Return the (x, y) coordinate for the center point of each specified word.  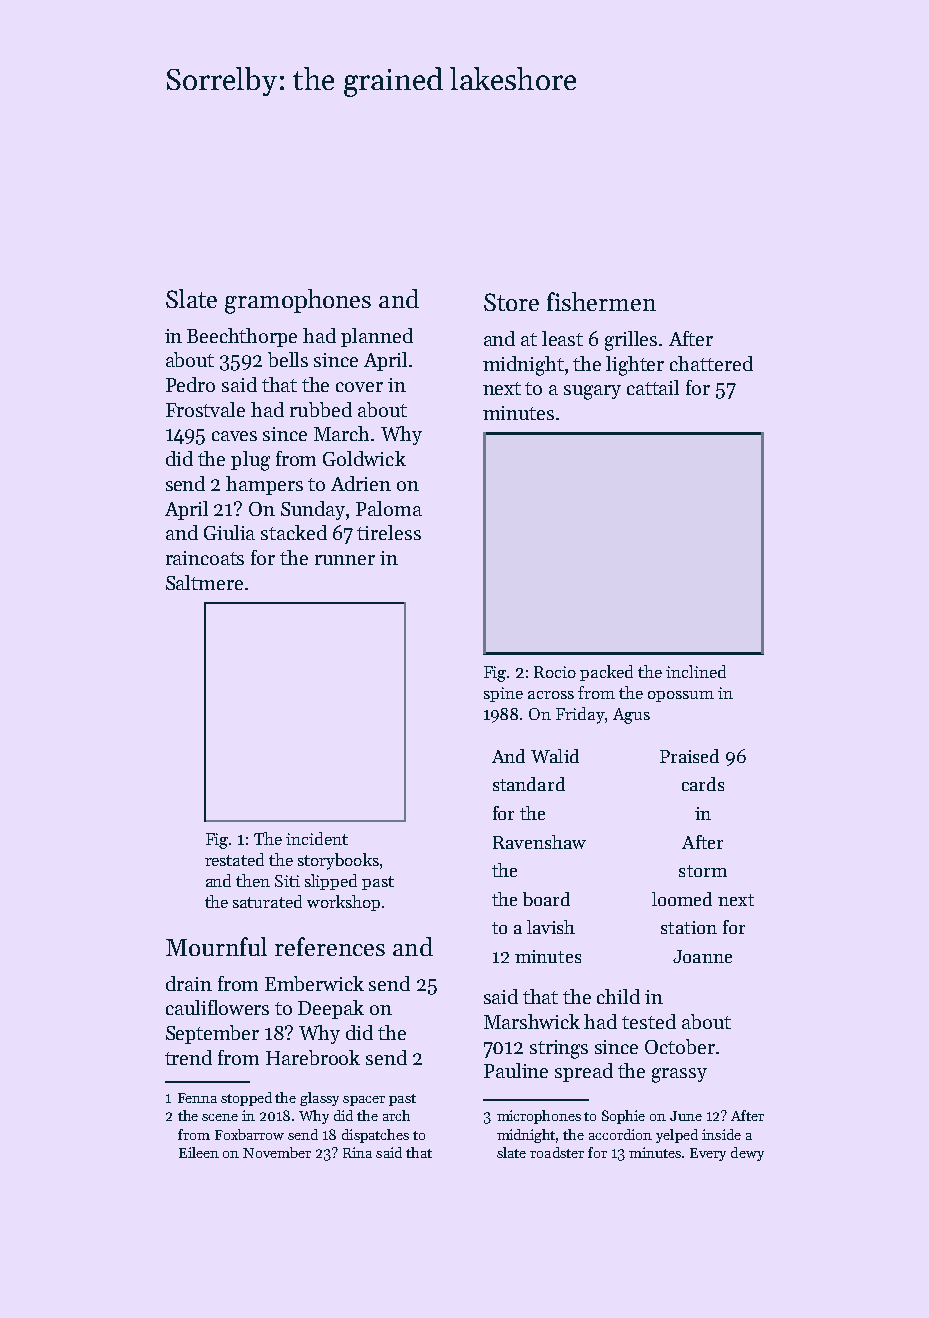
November (277, 1152)
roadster (557, 1152)
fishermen (601, 301)
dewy (747, 1154)
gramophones (298, 301)
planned (377, 337)
